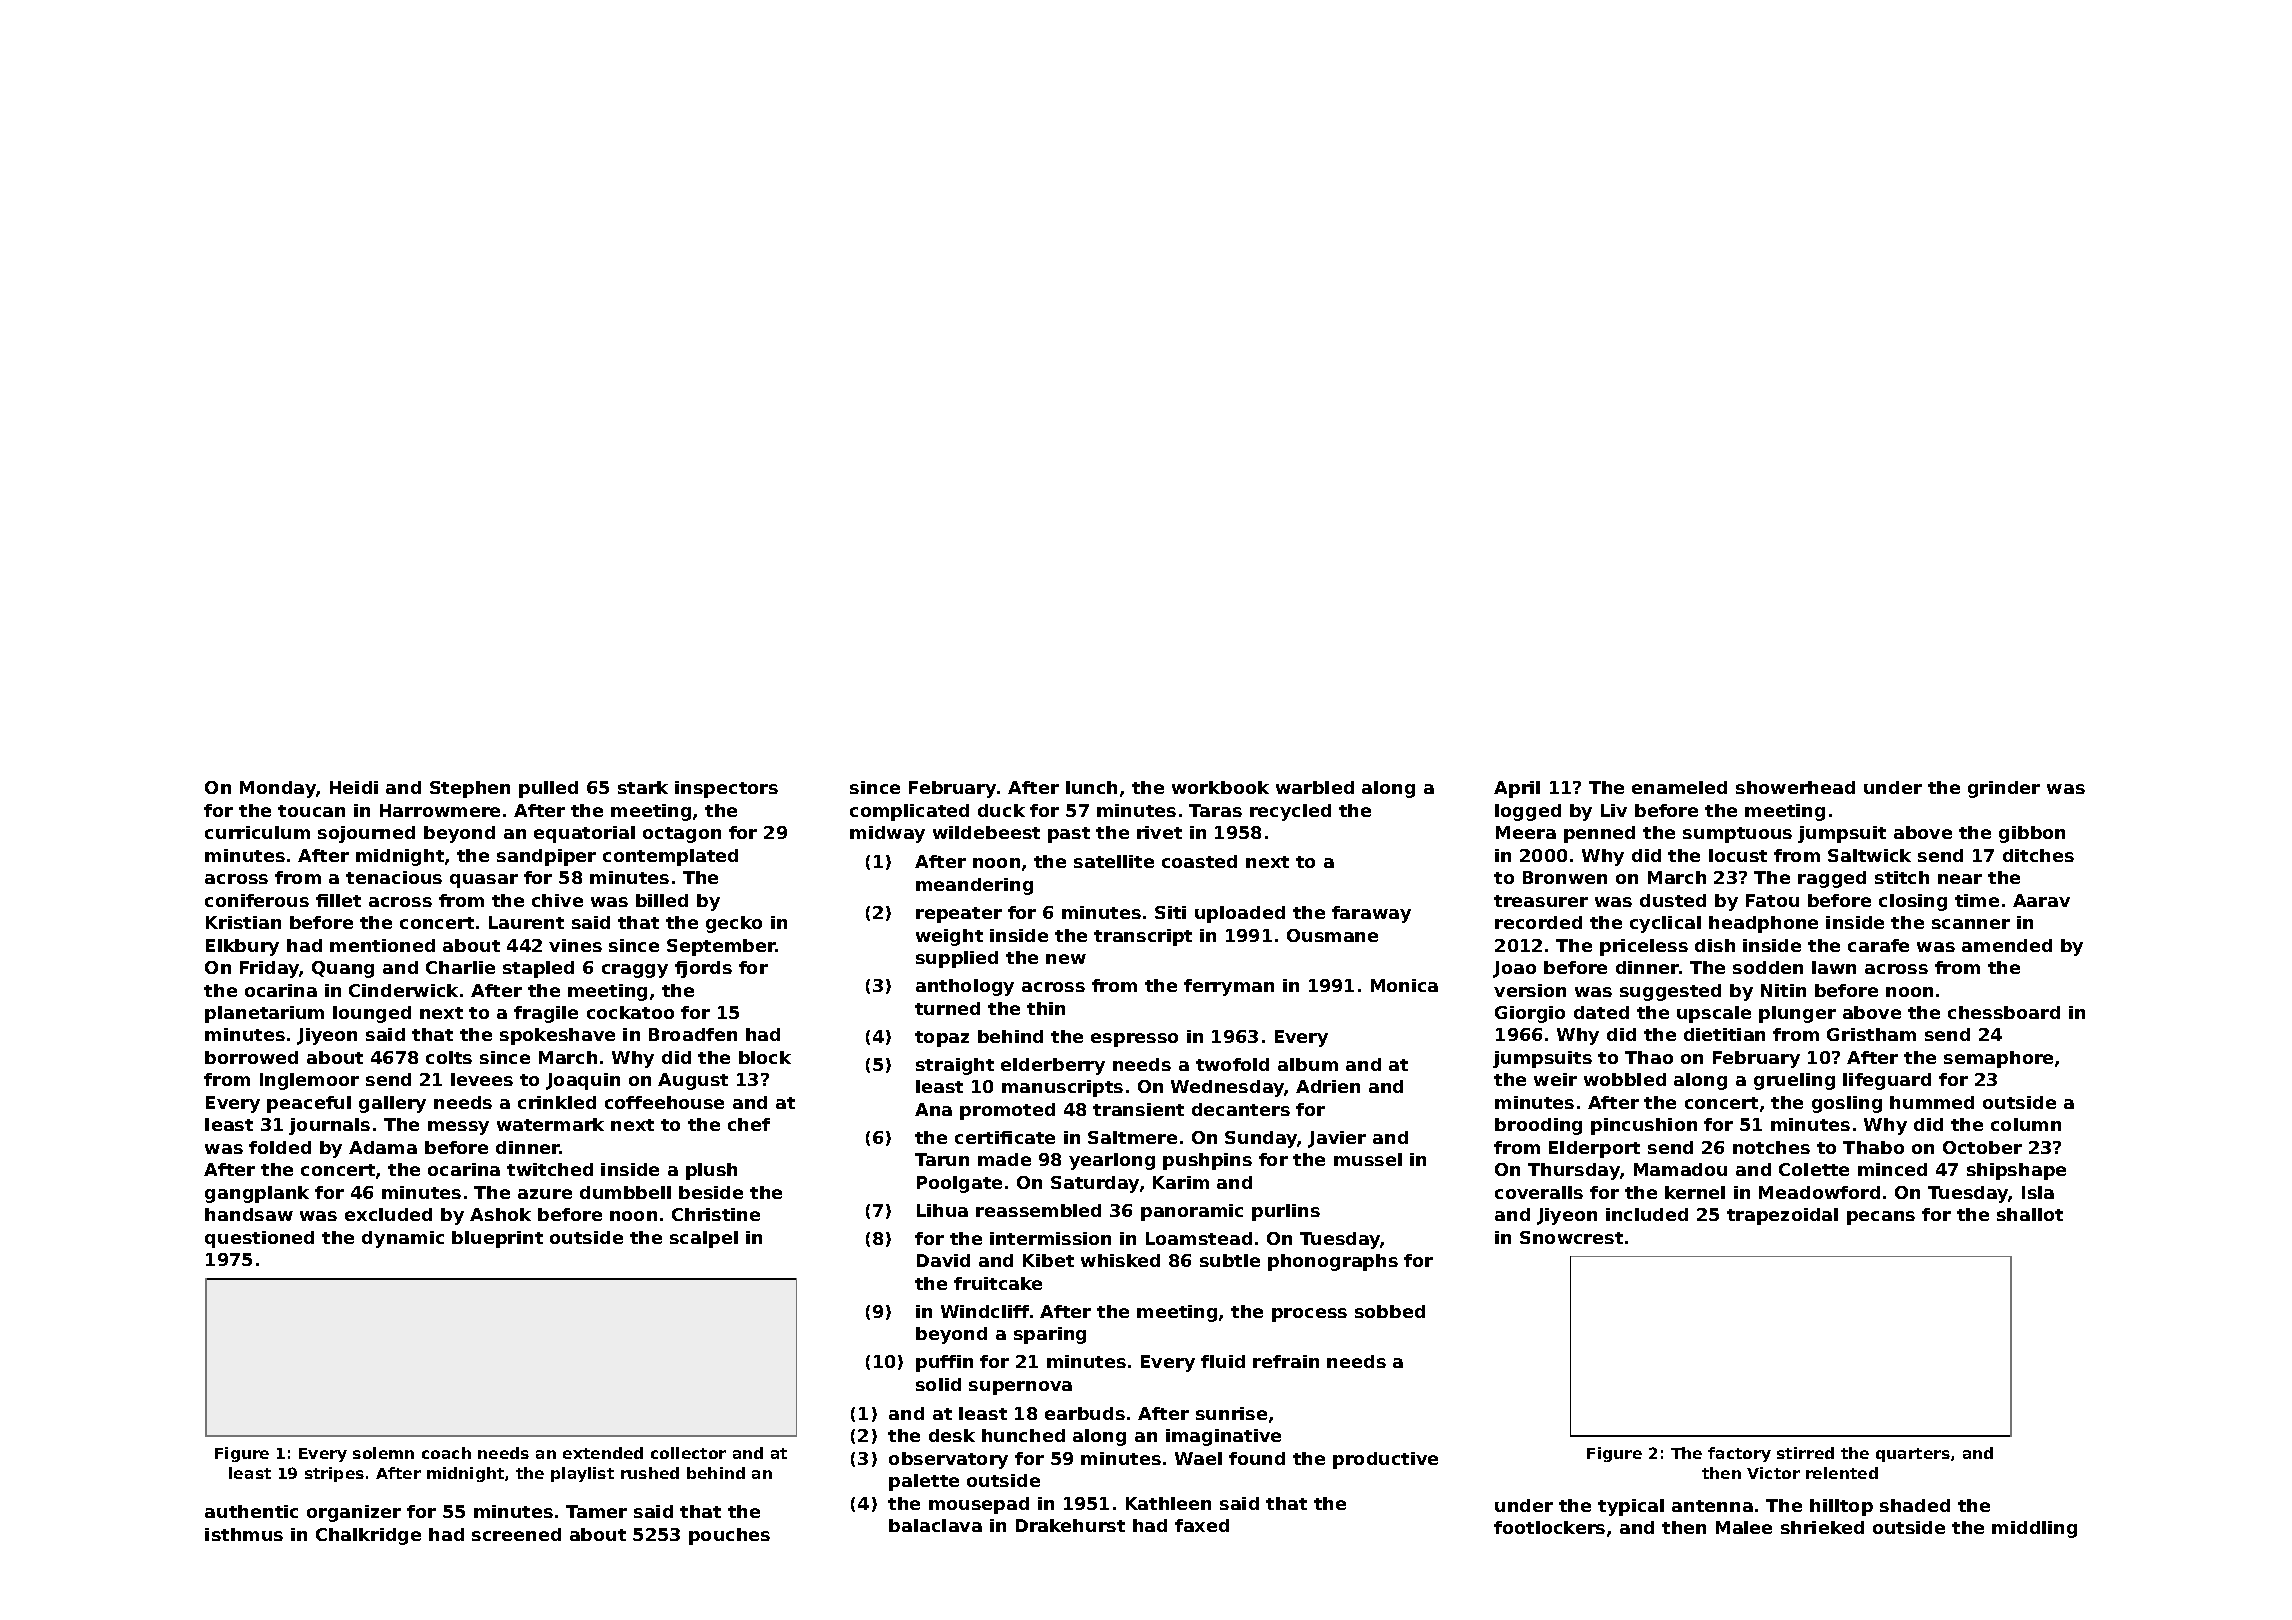 This document has width=2292, height=1620. What do you see at coordinates (1881, 1218) in the document?
I see `pecans` at bounding box center [1881, 1218].
